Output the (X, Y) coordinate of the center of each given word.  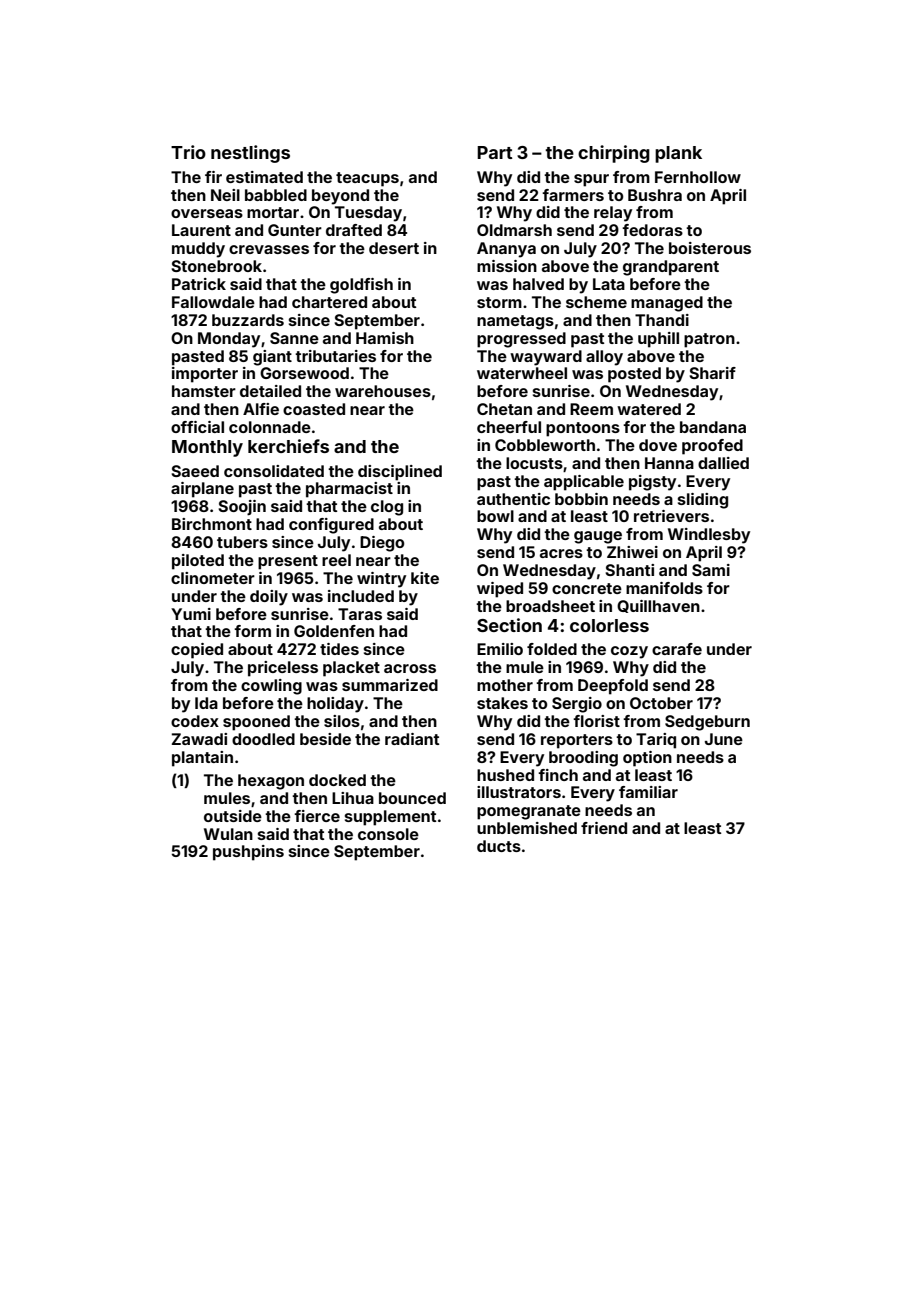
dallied (723, 463)
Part (494, 152)
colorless (609, 625)
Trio (188, 152)
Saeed (195, 471)
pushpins (248, 853)
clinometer (213, 578)
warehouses (383, 391)
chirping (614, 154)
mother (505, 685)
